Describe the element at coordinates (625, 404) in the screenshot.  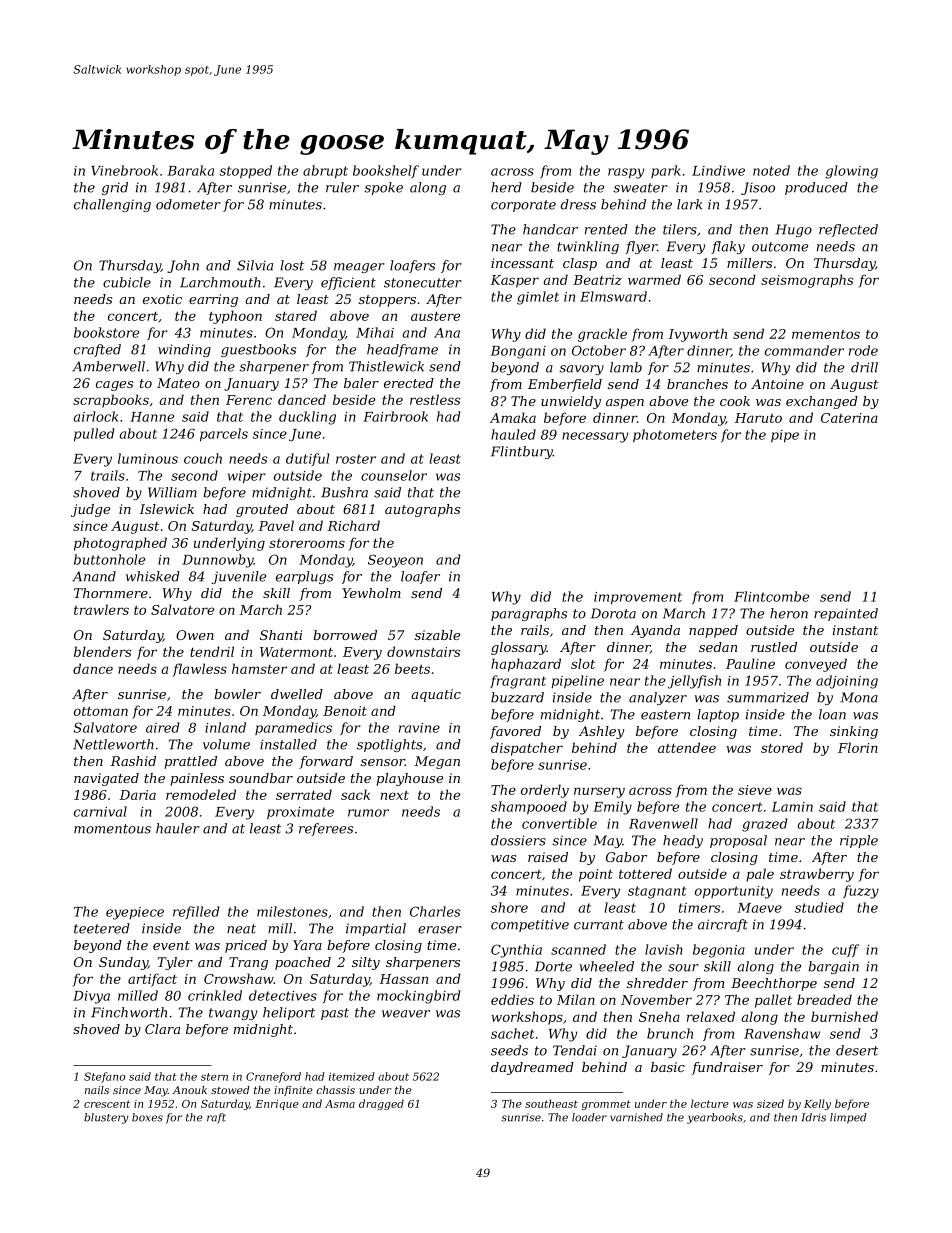
I see `aspen` at that location.
